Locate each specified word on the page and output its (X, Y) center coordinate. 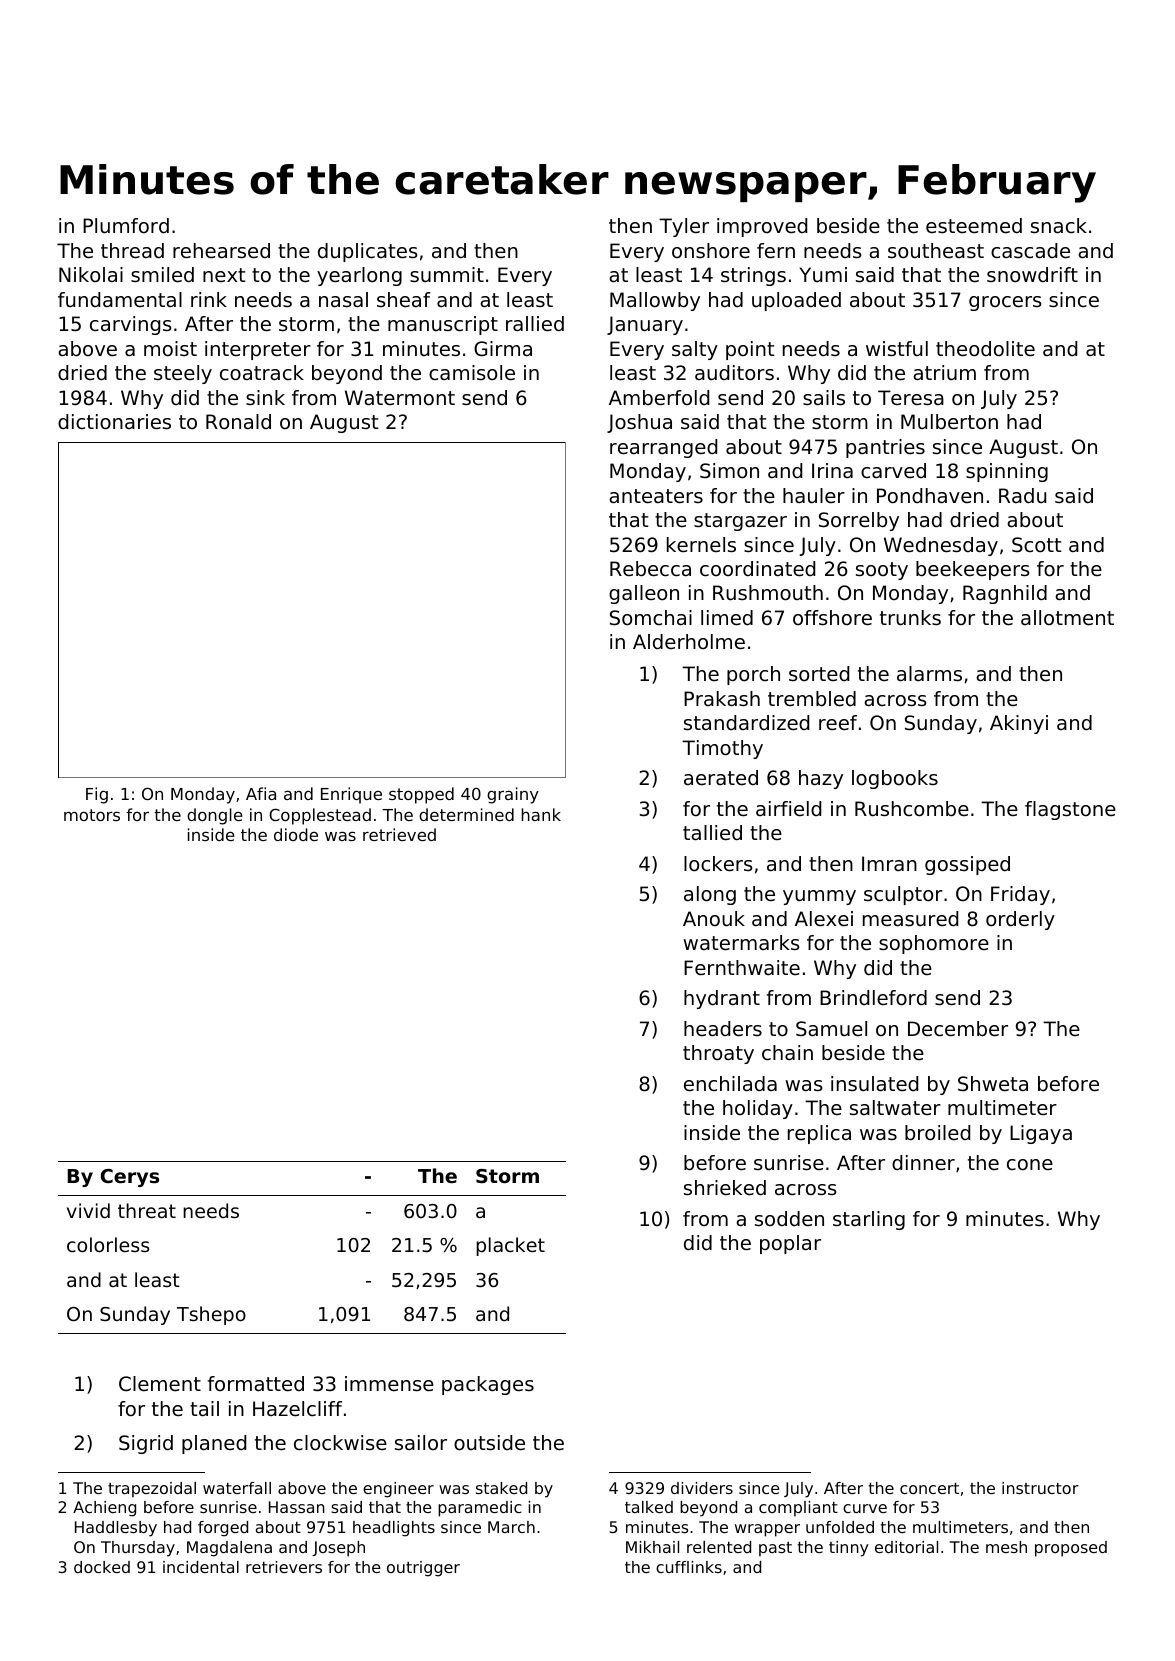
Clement (160, 1384)
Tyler (684, 227)
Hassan (297, 1507)
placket (510, 1246)
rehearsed (221, 251)
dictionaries (114, 422)
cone (1030, 1165)
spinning (1007, 472)
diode (296, 834)
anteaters (656, 496)
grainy (513, 795)
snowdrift (1032, 275)
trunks (910, 618)
